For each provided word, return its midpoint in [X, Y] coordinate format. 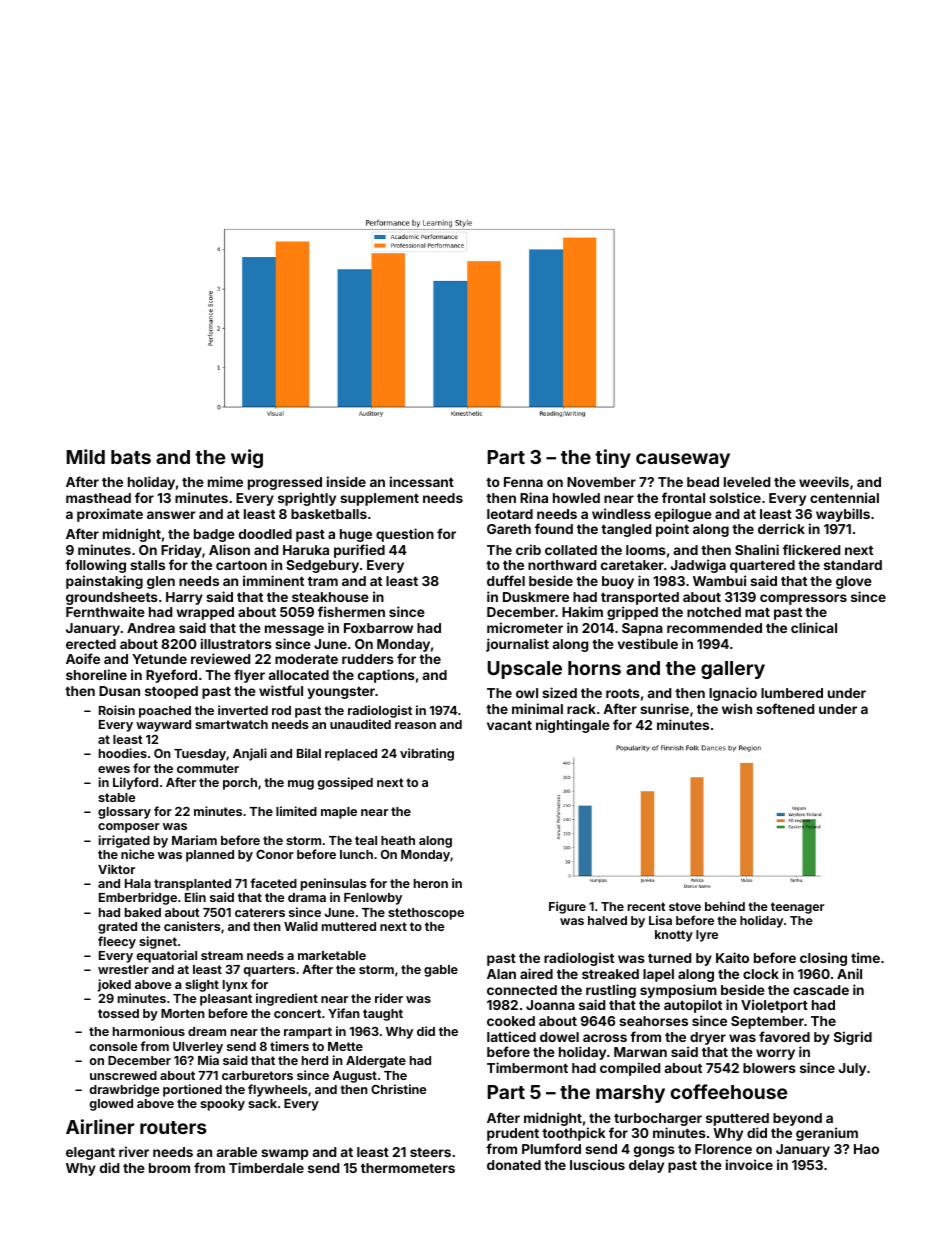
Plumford [551, 1148]
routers [173, 1127]
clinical [814, 627]
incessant [422, 481]
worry [775, 1054]
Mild [86, 456]
